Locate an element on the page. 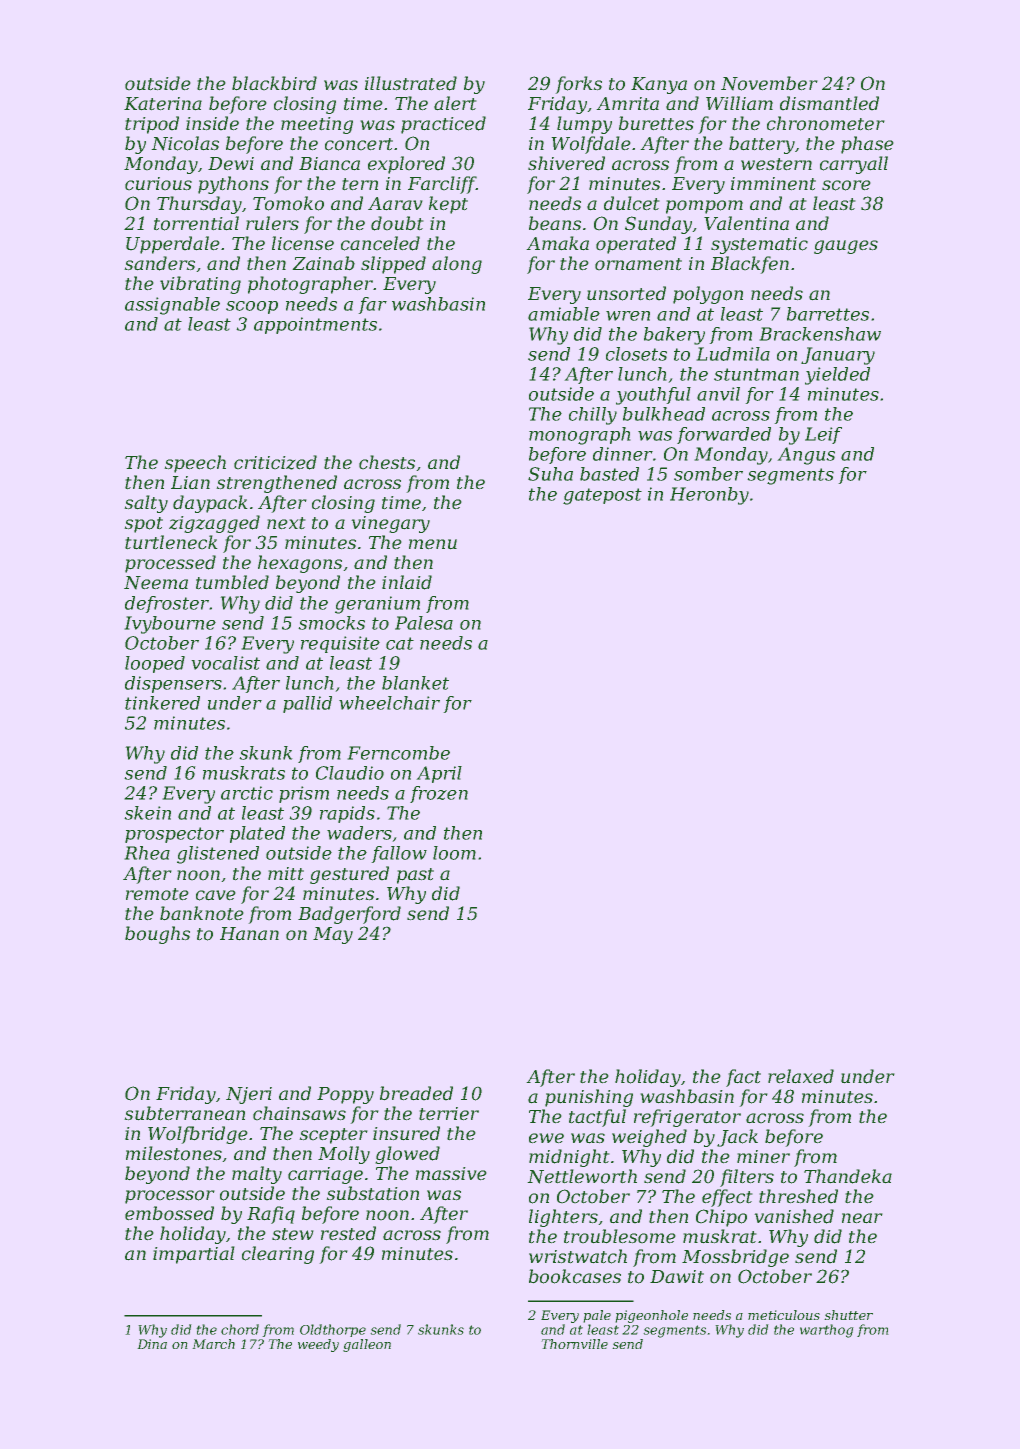 Image resolution: width=1020 pixels, height=1449 pixels. score is located at coordinates (846, 185).
